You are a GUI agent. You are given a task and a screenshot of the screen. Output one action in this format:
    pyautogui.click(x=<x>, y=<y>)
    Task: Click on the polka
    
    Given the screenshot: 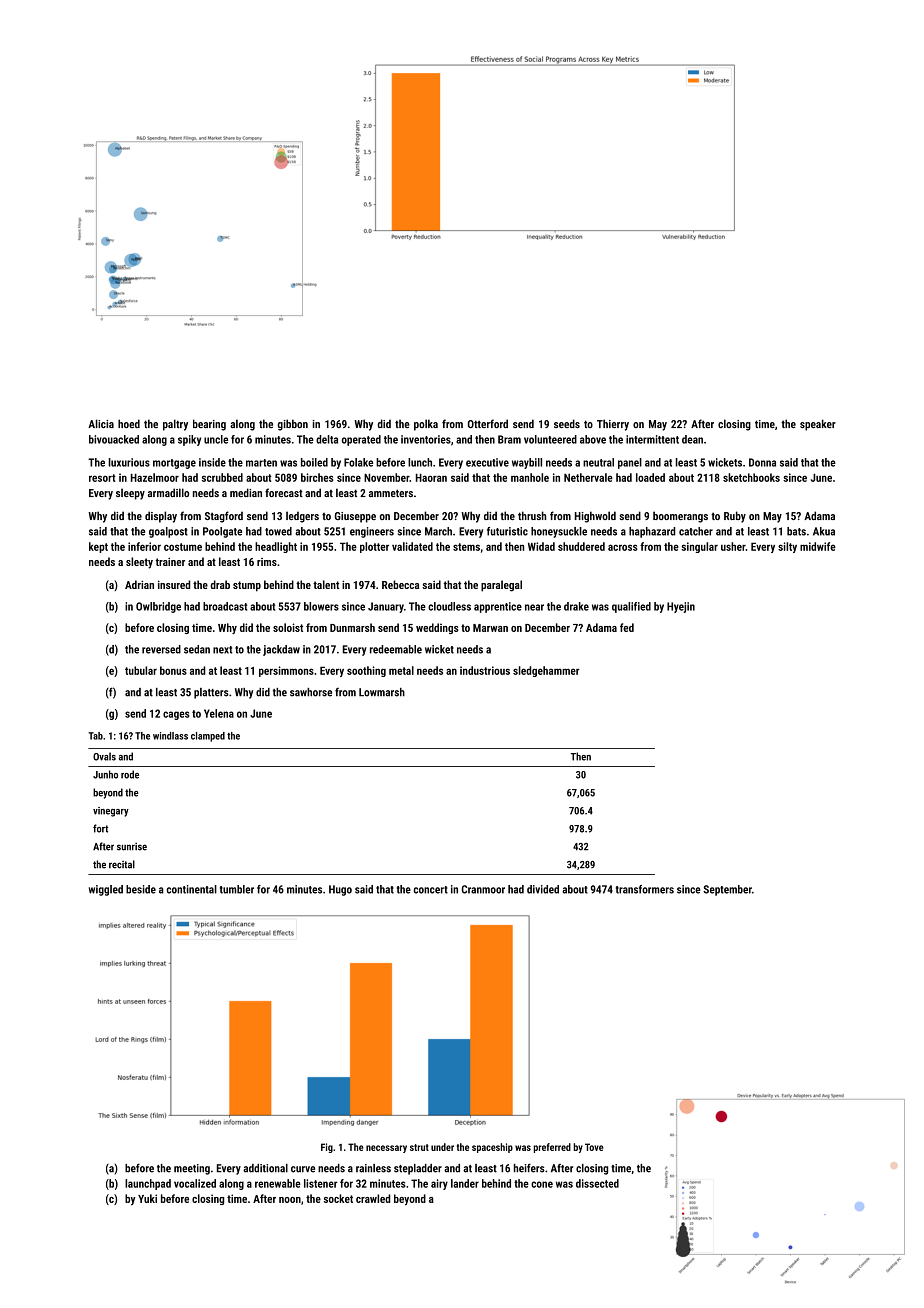 What is the action you would take?
    pyautogui.click(x=426, y=425)
